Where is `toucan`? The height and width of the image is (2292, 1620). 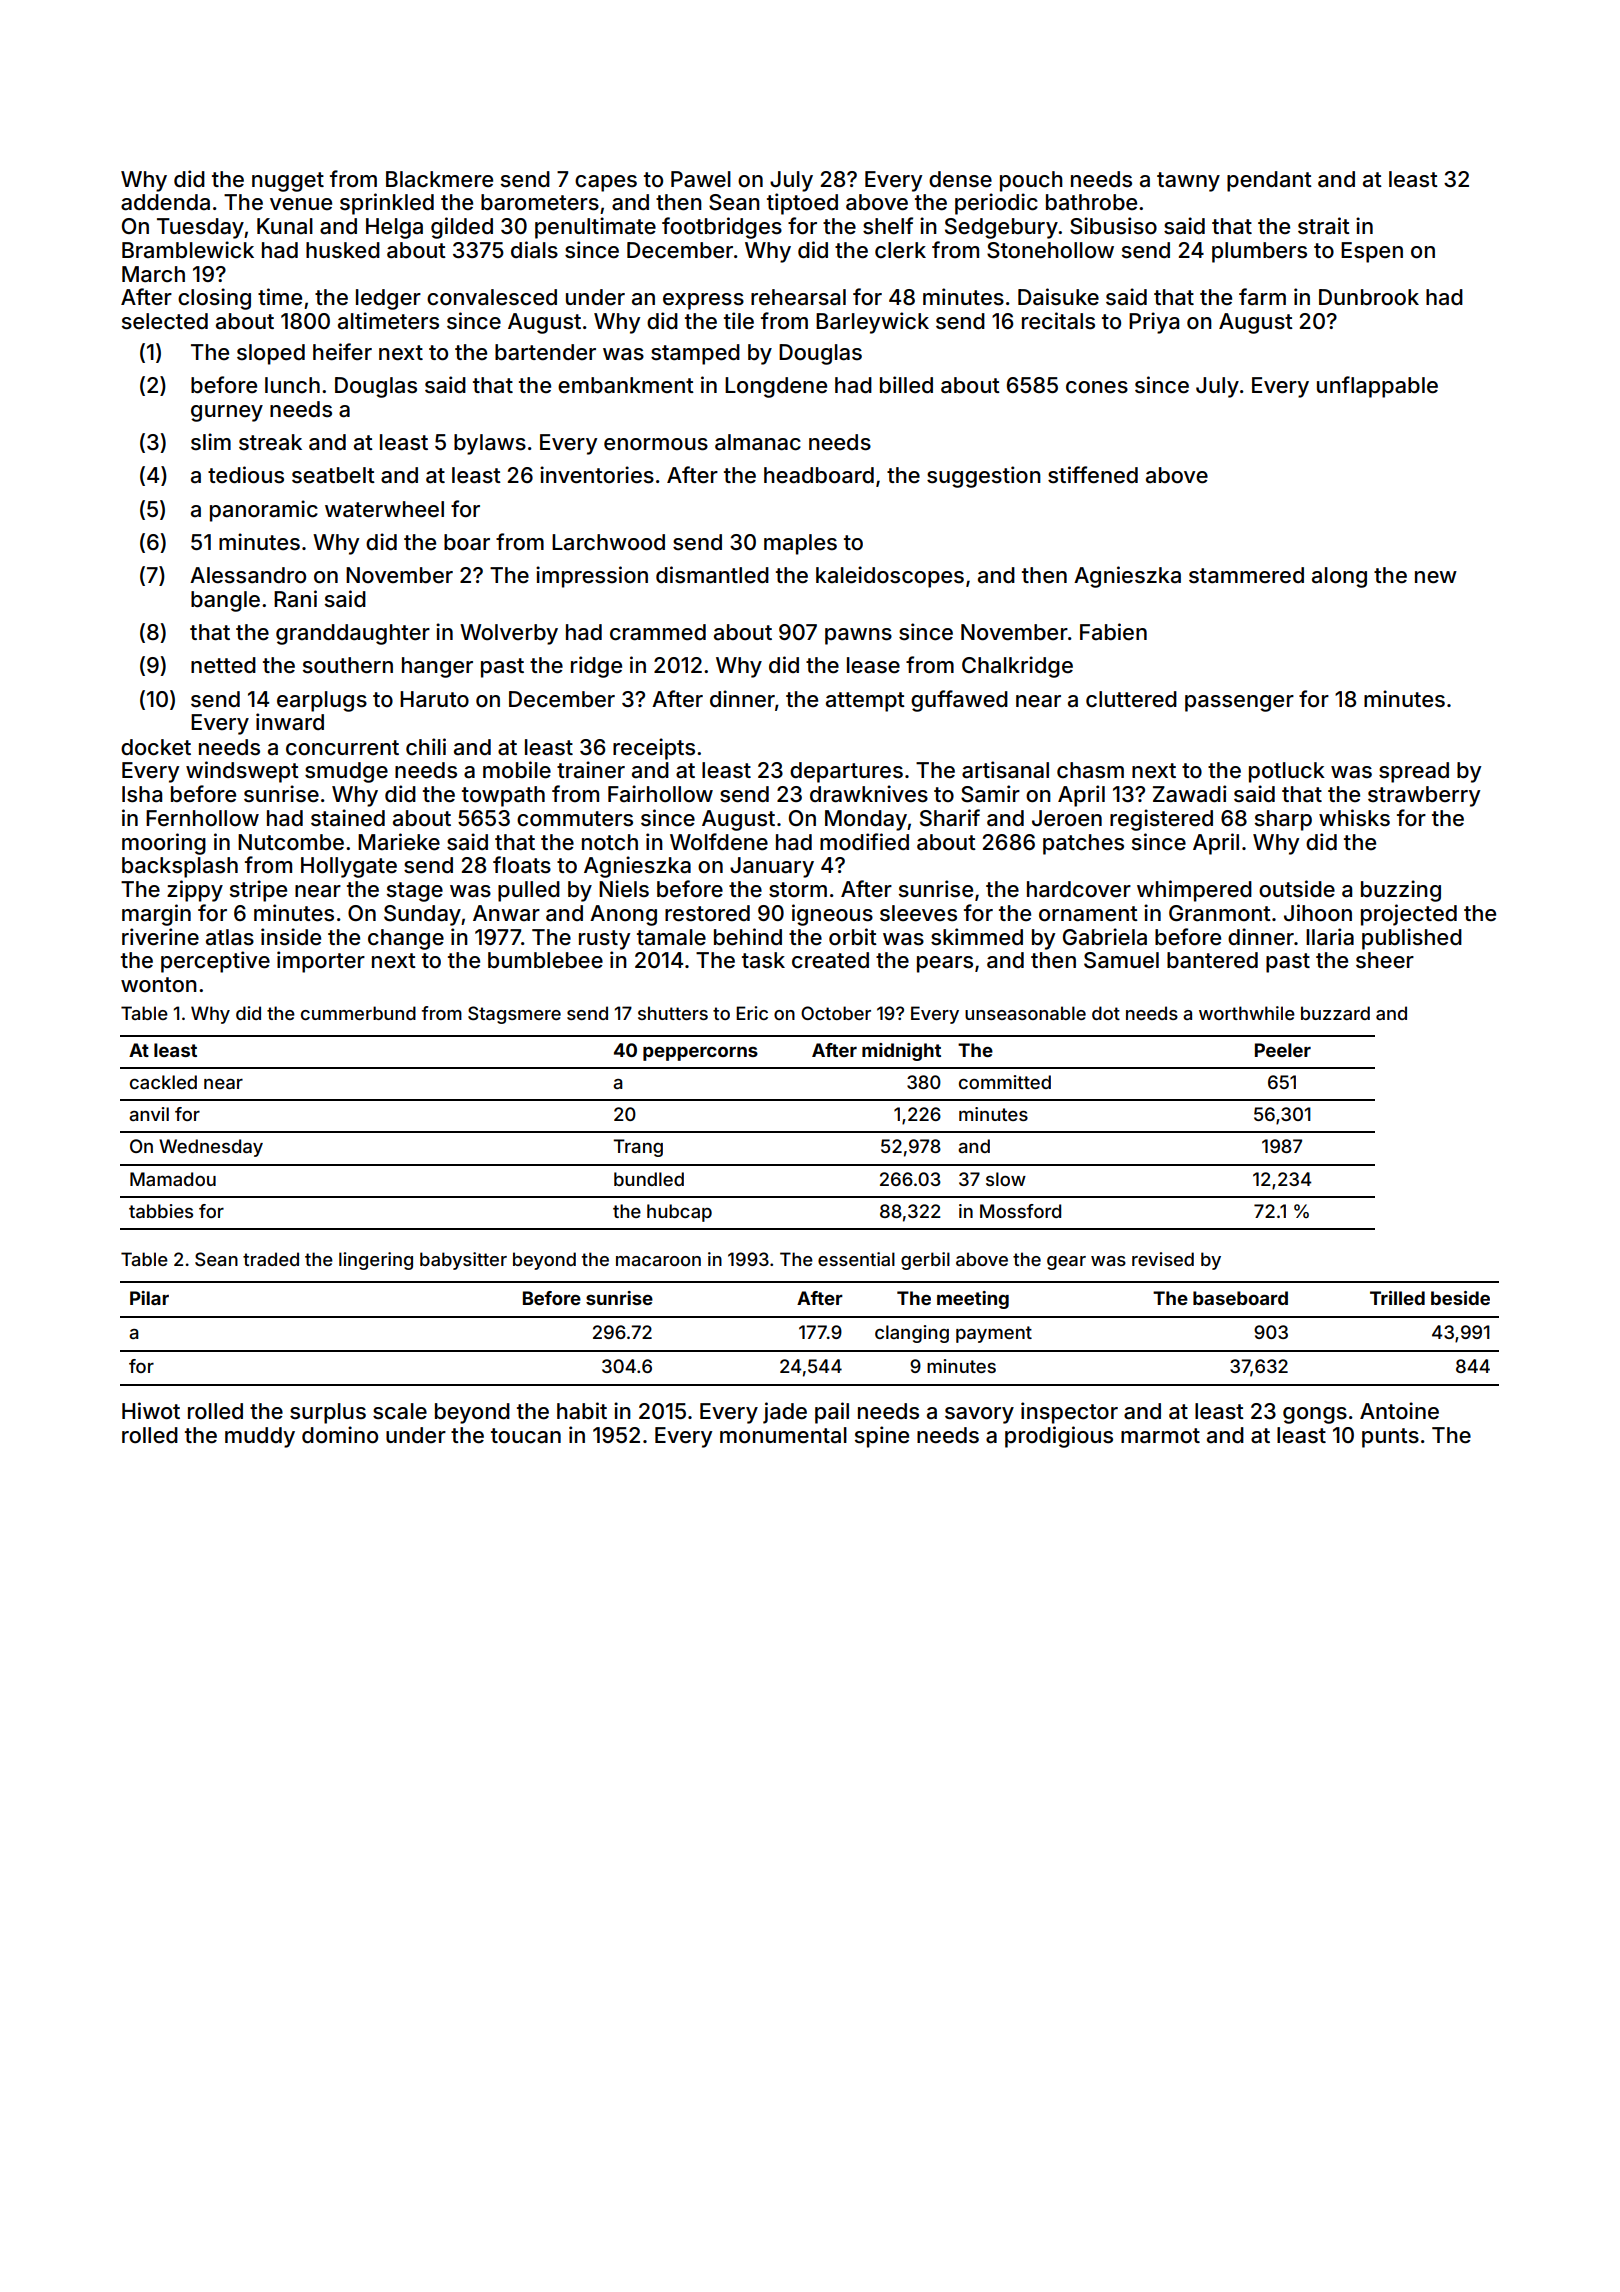
toucan is located at coordinates (526, 1436).
